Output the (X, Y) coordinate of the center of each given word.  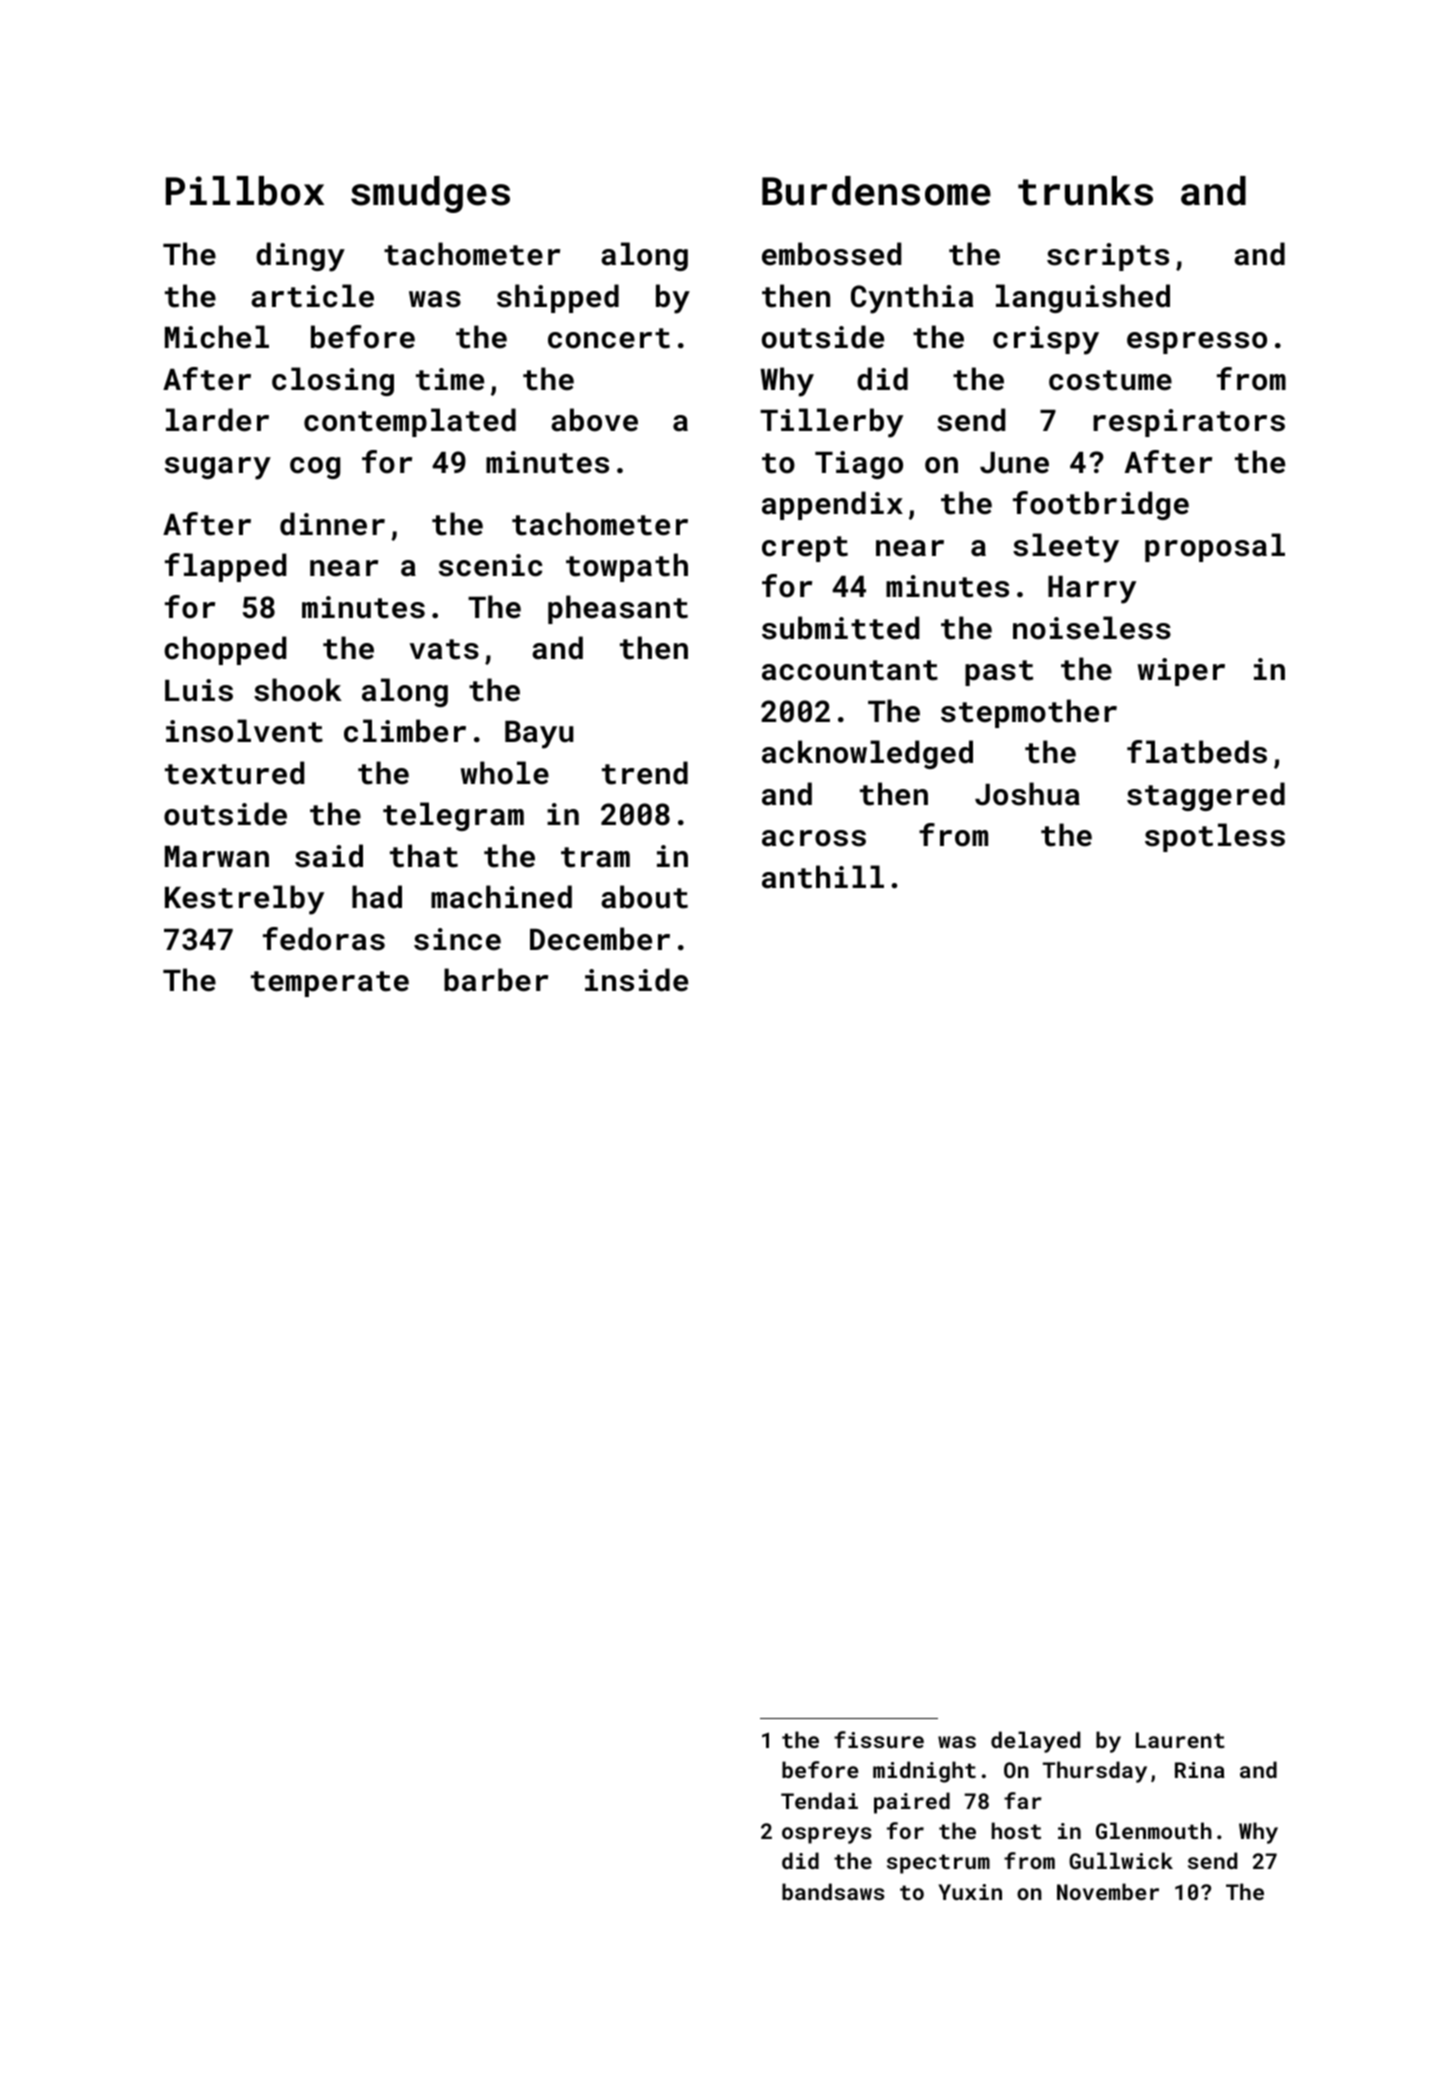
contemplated (410, 422)
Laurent (1180, 1740)
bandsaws (833, 1891)
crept (805, 549)
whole (505, 773)
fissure (879, 1739)
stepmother (1029, 713)
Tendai (819, 1800)
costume (1110, 380)
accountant (850, 670)
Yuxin (970, 1892)
